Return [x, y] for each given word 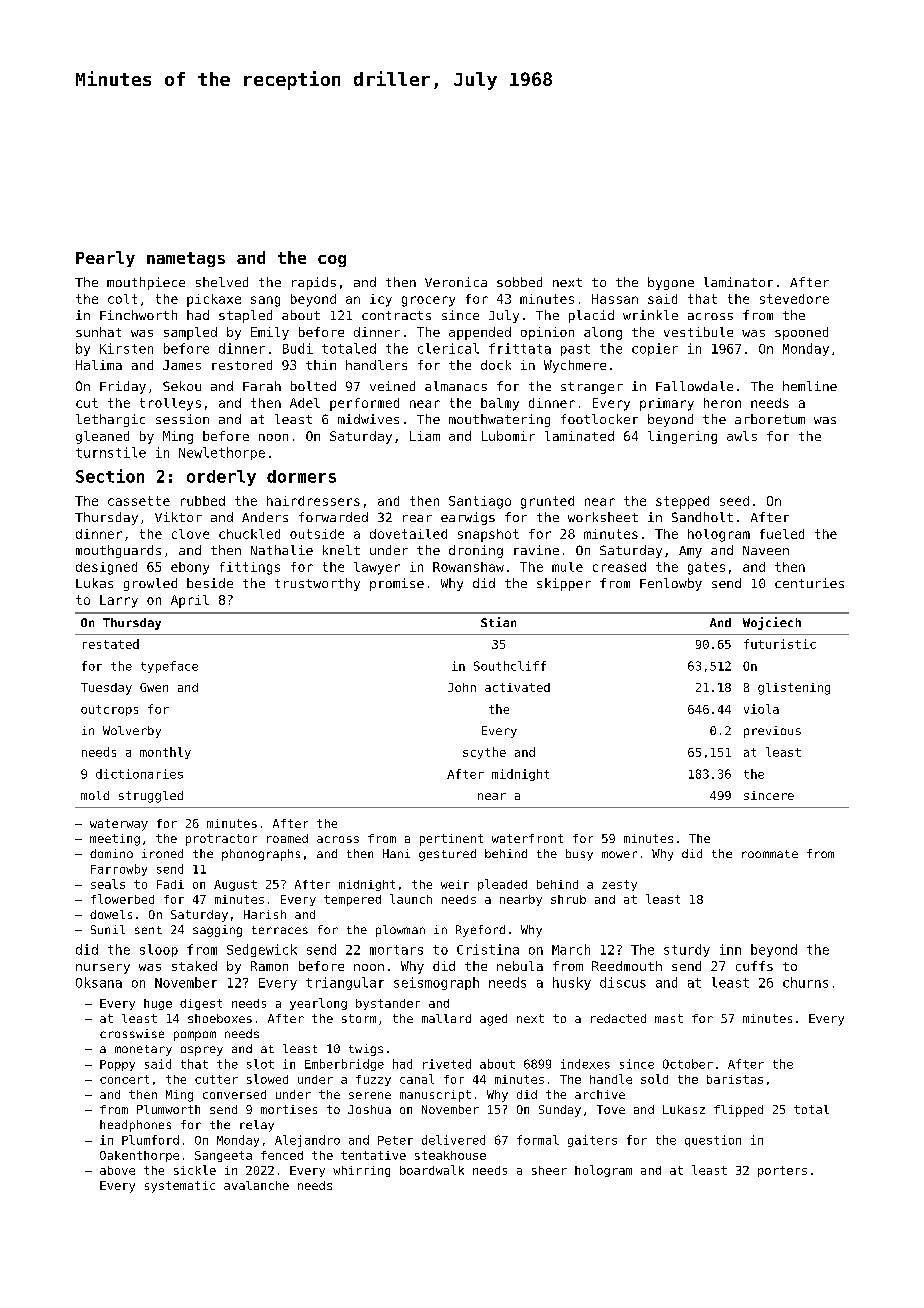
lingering [682, 437]
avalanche [256, 1185]
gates [706, 568]
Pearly [105, 259]
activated [517, 687]
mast [669, 1018]
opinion [547, 333]
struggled [151, 797]
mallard [446, 1018]
